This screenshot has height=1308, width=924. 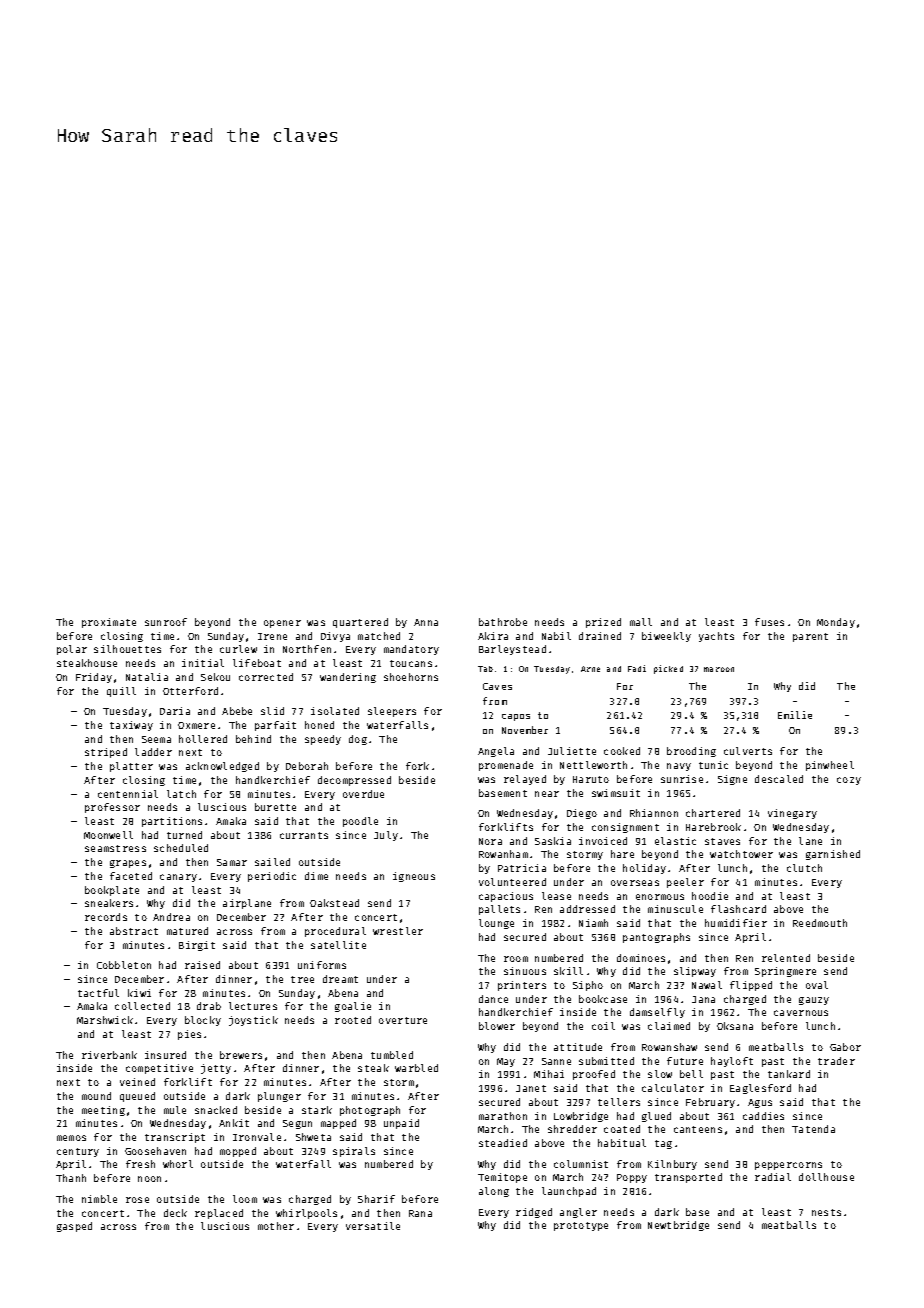 What do you see at coordinates (426, 622) in the screenshot?
I see `Anna` at bounding box center [426, 622].
